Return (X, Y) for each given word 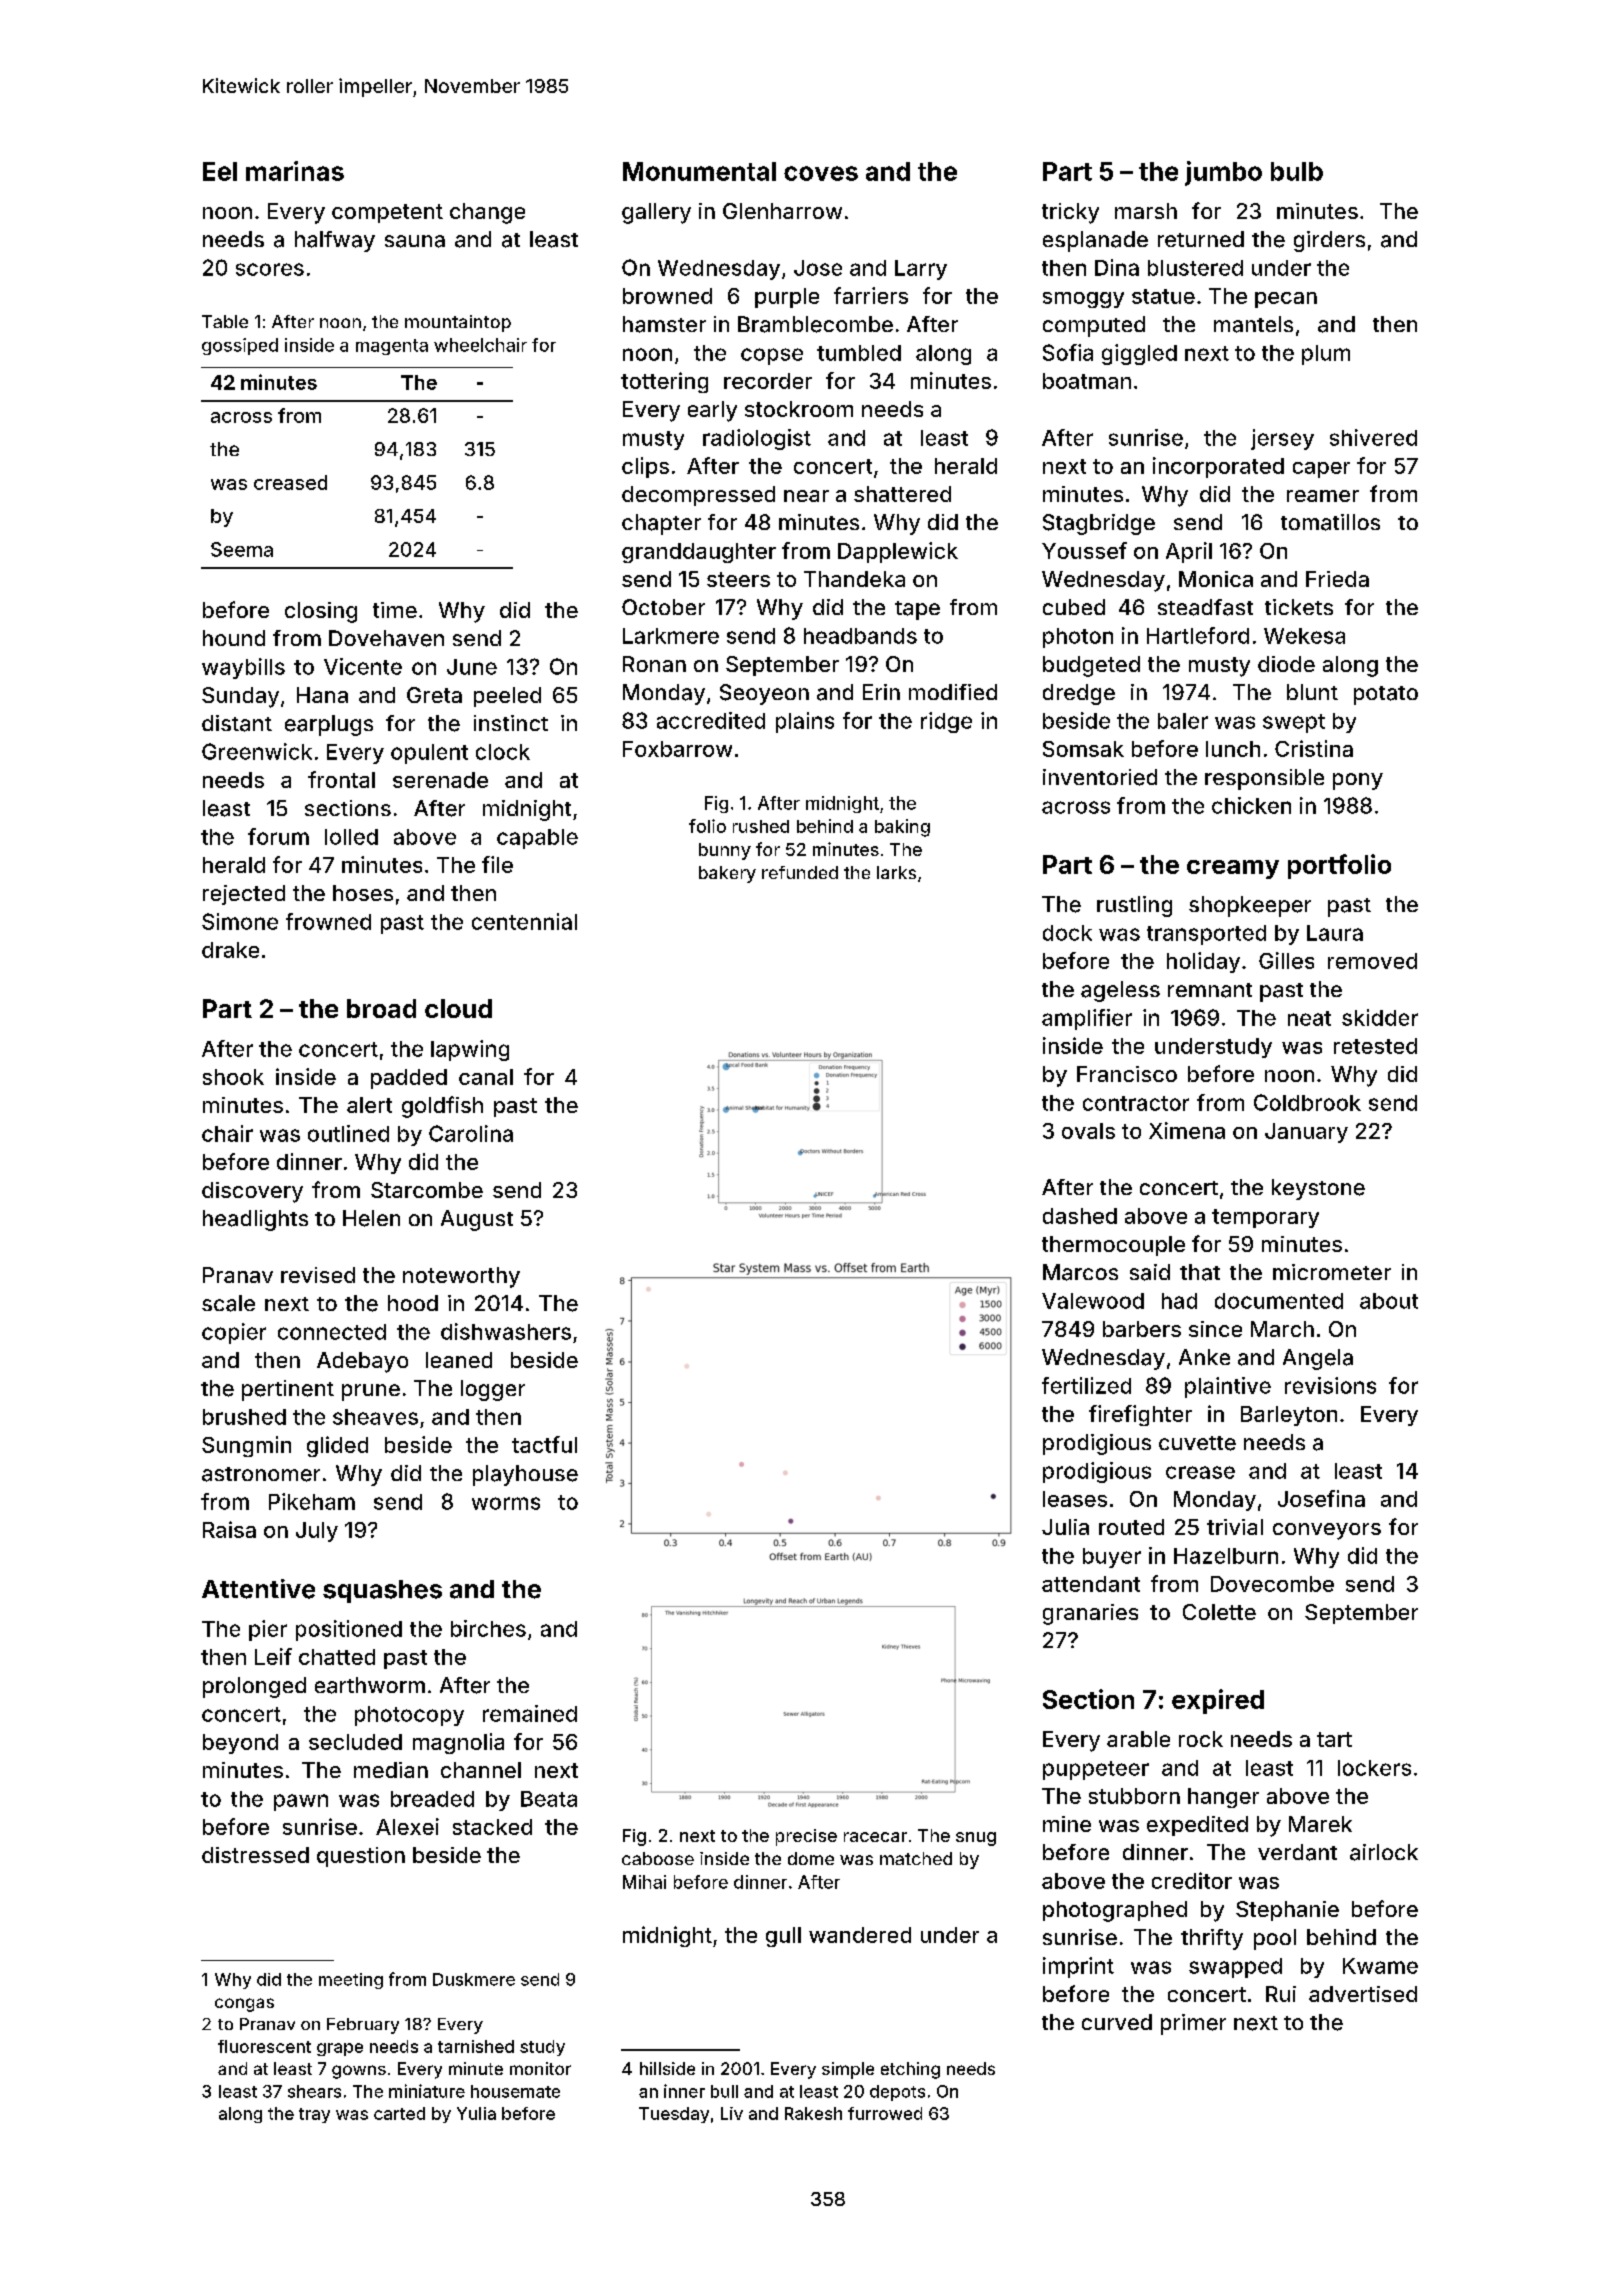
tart (1334, 1739)
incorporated (1218, 467)
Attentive (258, 1589)
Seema (242, 549)
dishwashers (506, 1331)
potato (1386, 695)
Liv (732, 2113)
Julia (1065, 1527)
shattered (902, 494)
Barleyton (1289, 1416)
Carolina (471, 1133)
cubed (1074, 607)
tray (314, 2115)
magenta (392, 347)
